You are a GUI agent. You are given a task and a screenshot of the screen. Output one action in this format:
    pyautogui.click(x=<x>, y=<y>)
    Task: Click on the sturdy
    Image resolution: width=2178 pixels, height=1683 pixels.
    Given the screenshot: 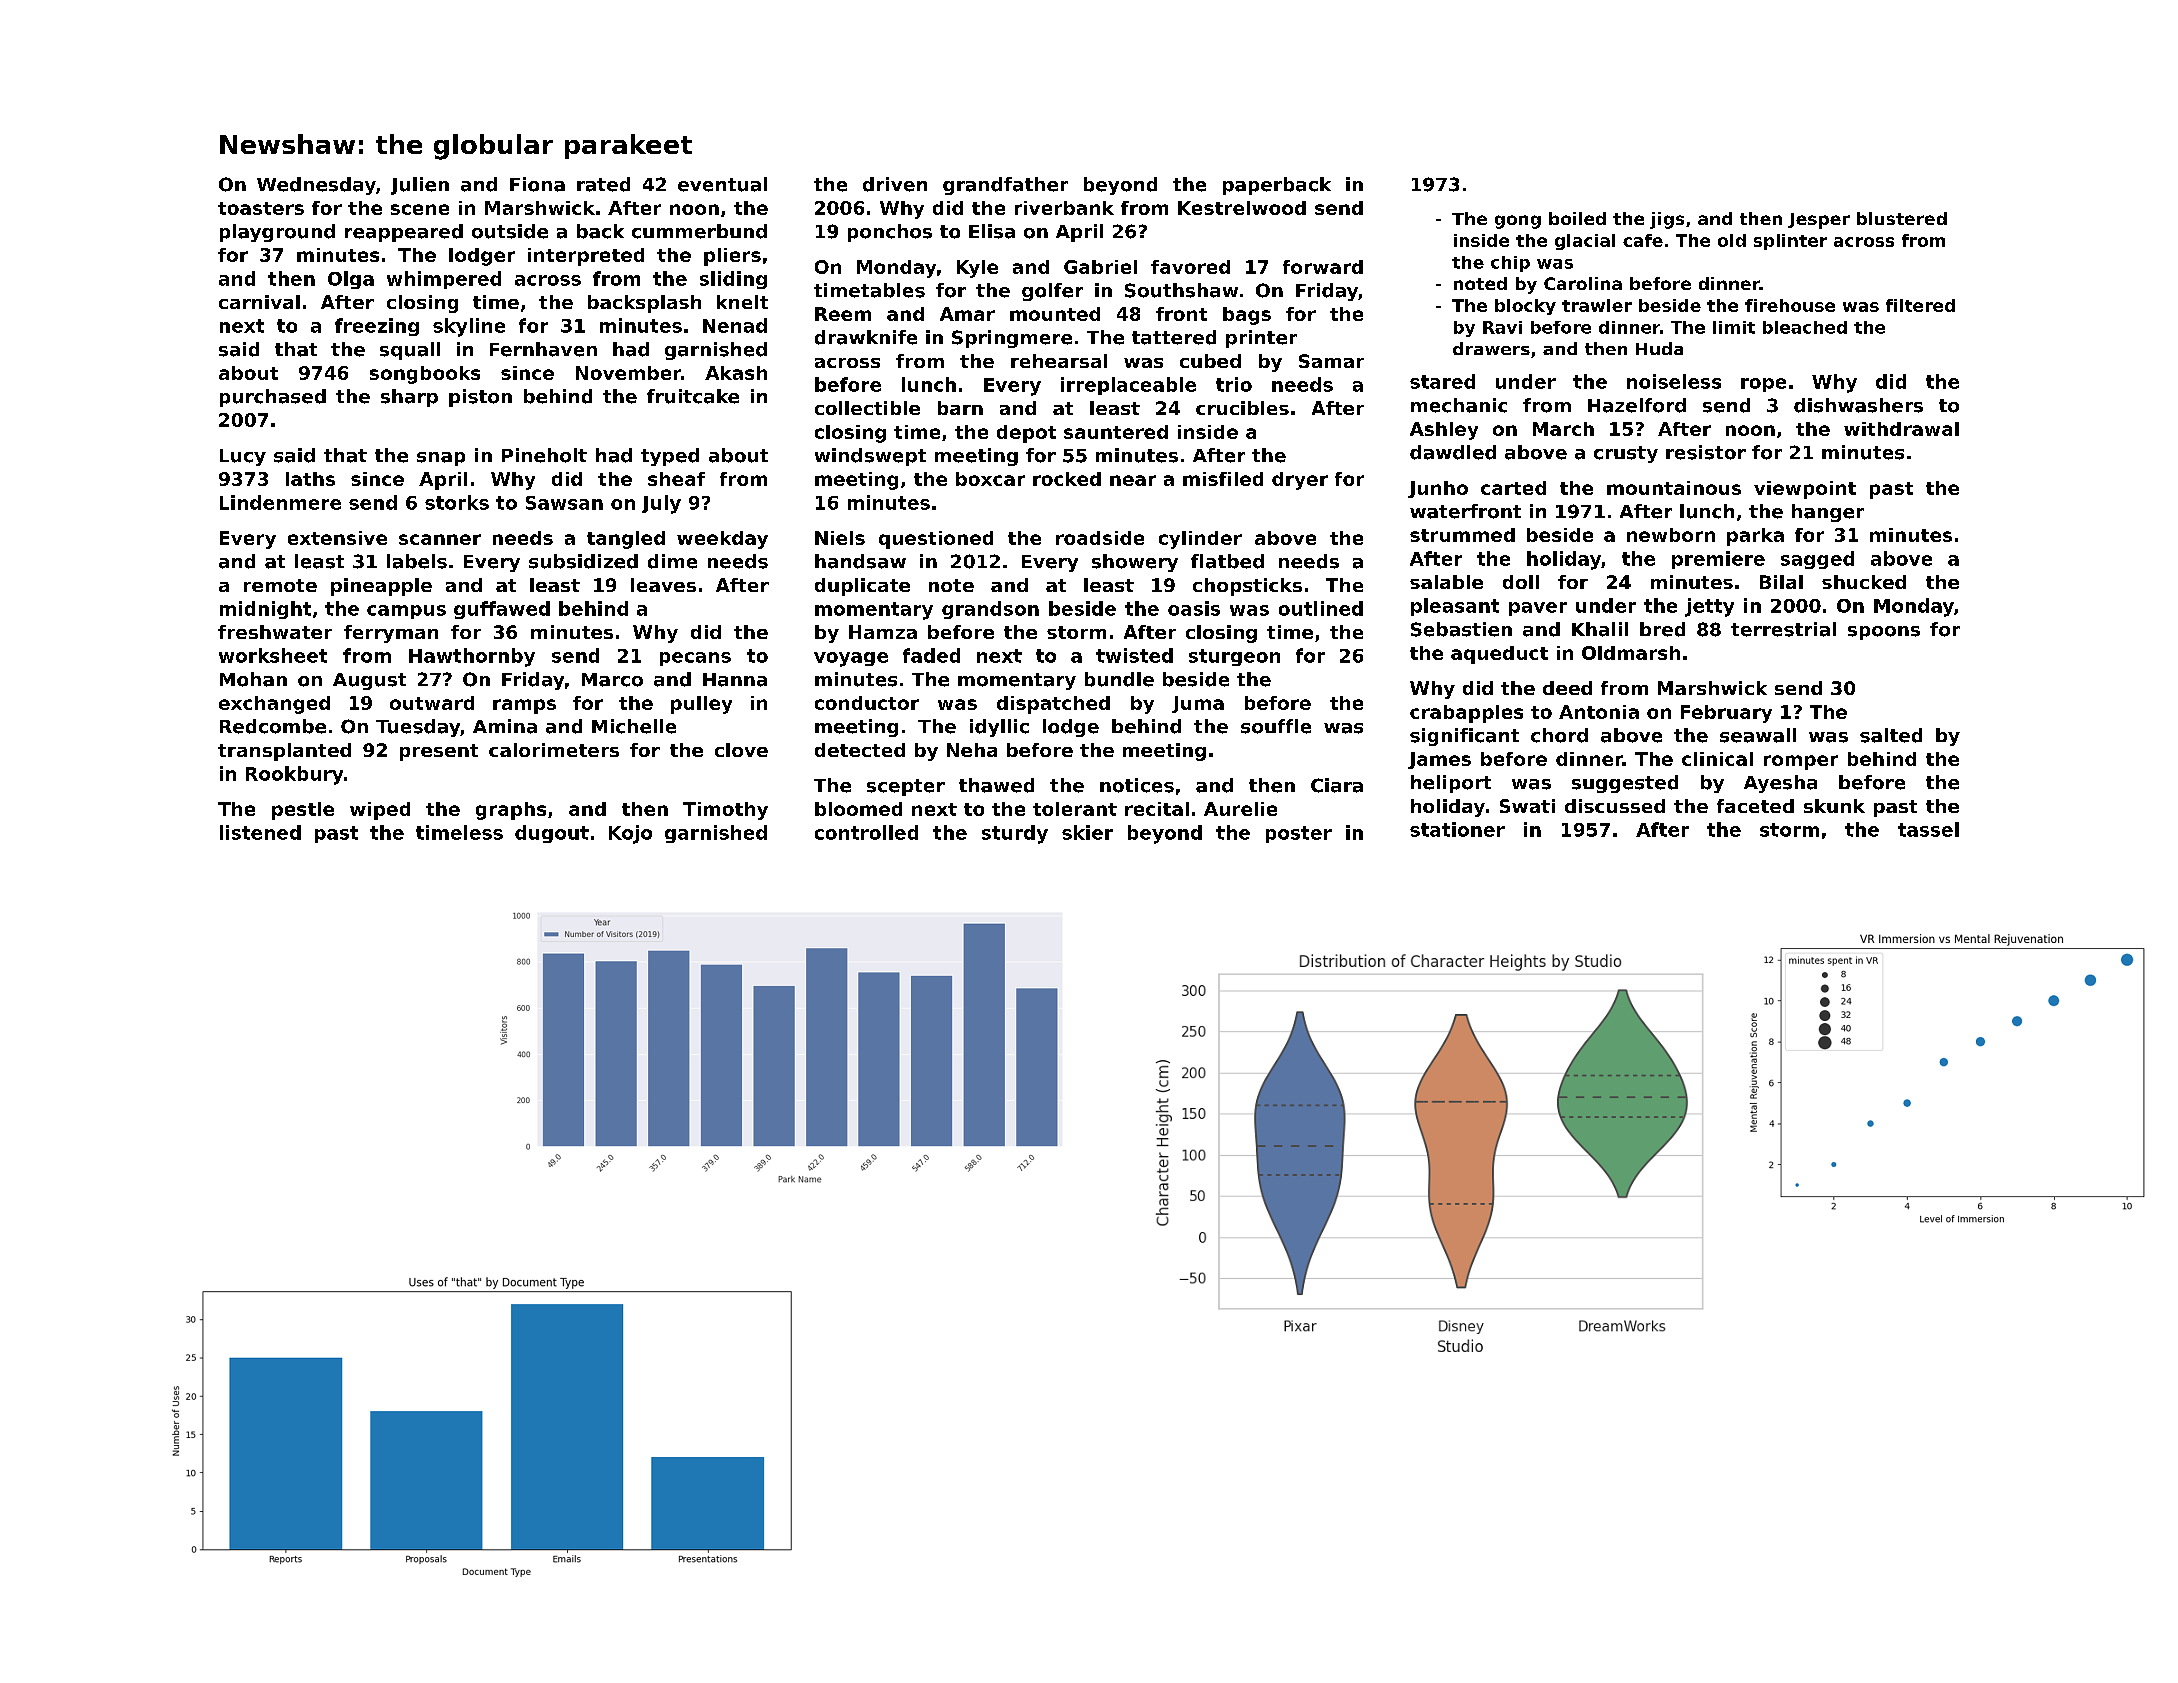 What is the action you would take?
    pyautogui.click(x=1015, y=834)
